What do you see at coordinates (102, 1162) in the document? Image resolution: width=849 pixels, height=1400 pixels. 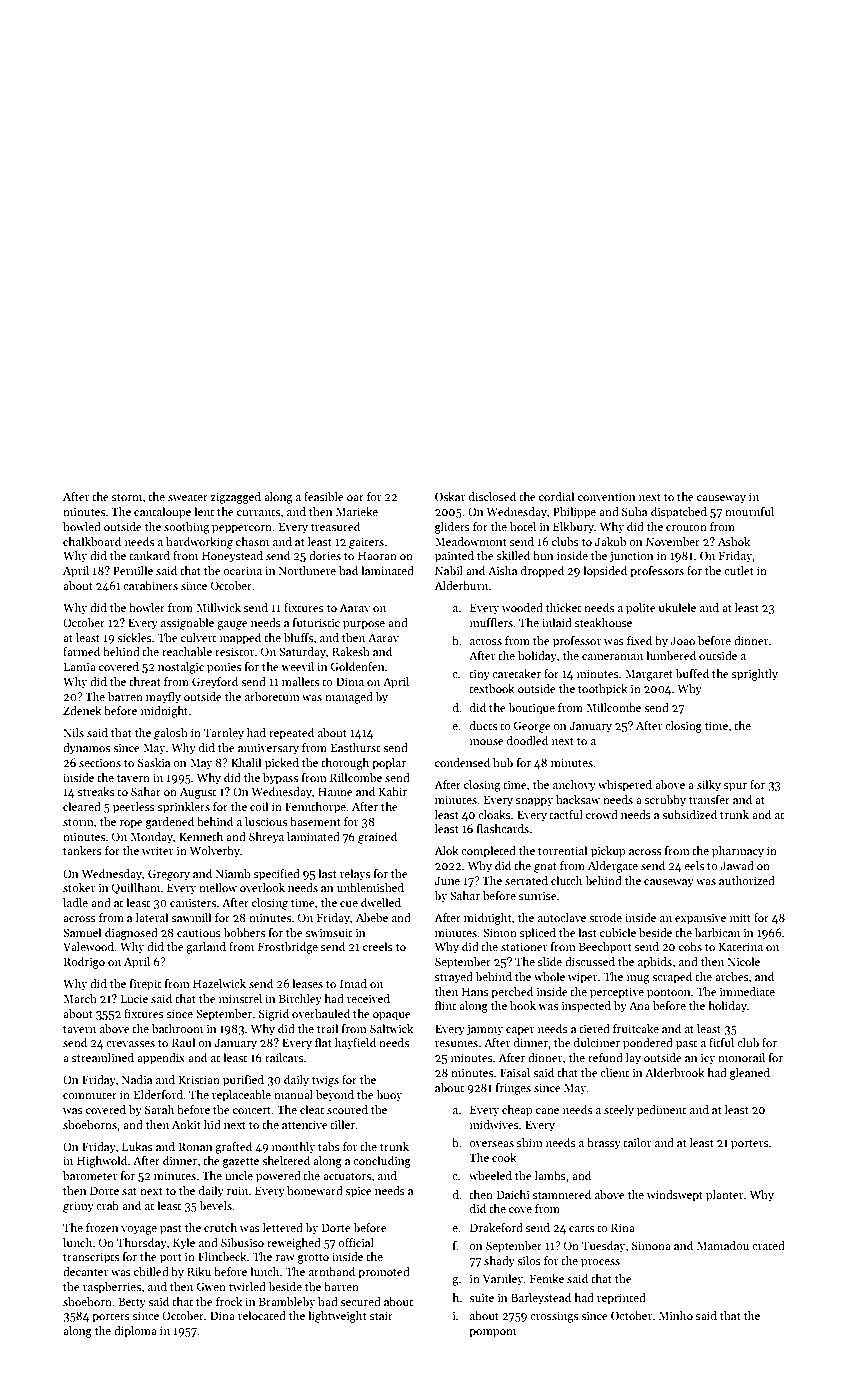 I see `Highwold` at bounding box center [102, 1162].
